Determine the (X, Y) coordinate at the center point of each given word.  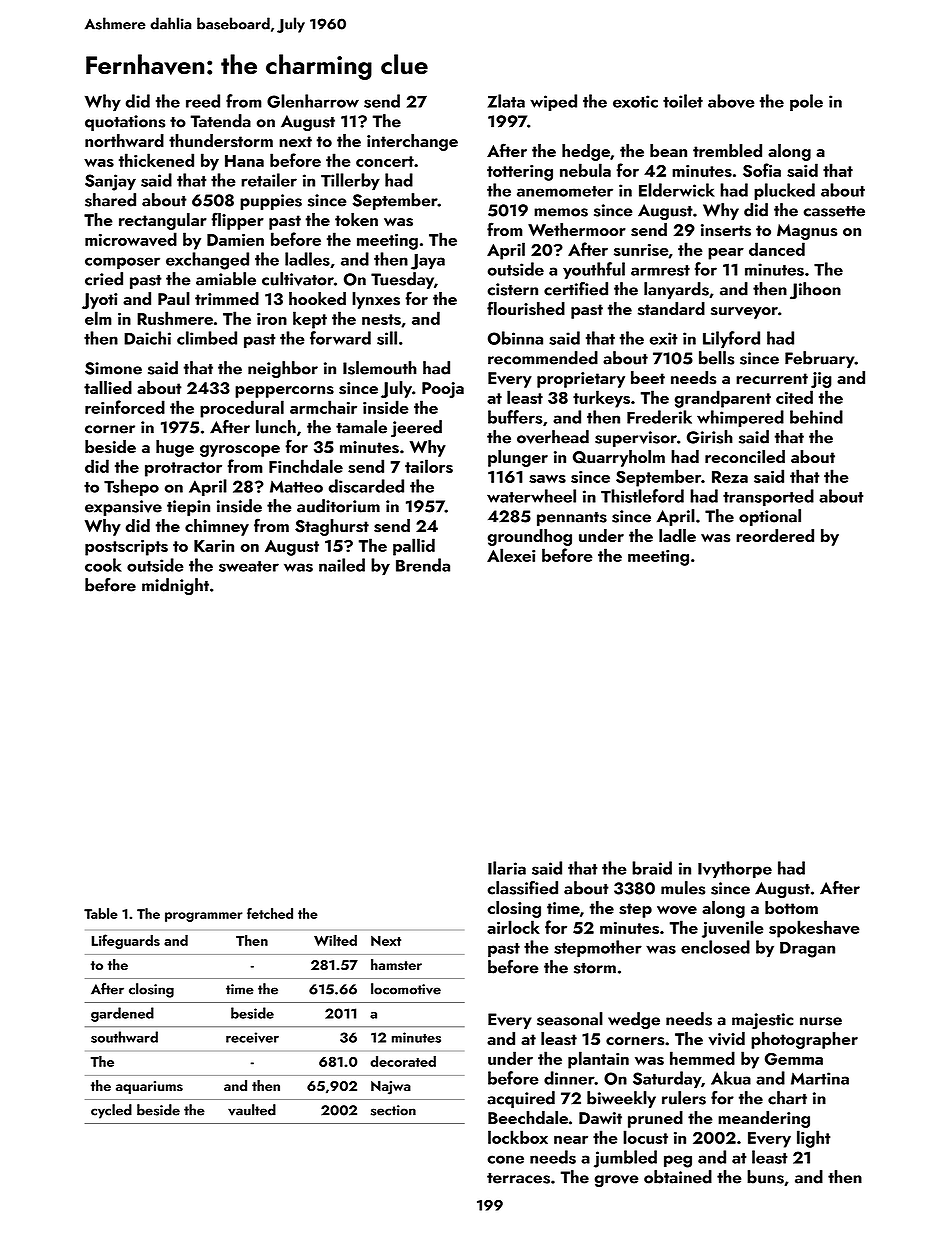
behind (816, 417)
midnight (175, 586)
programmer (203, 917)
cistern (512, 289)
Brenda (423, 565)
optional (770, 517)
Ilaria (507, 868)
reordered (775, 535)
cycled (111, 1111)
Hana (244, 161)
